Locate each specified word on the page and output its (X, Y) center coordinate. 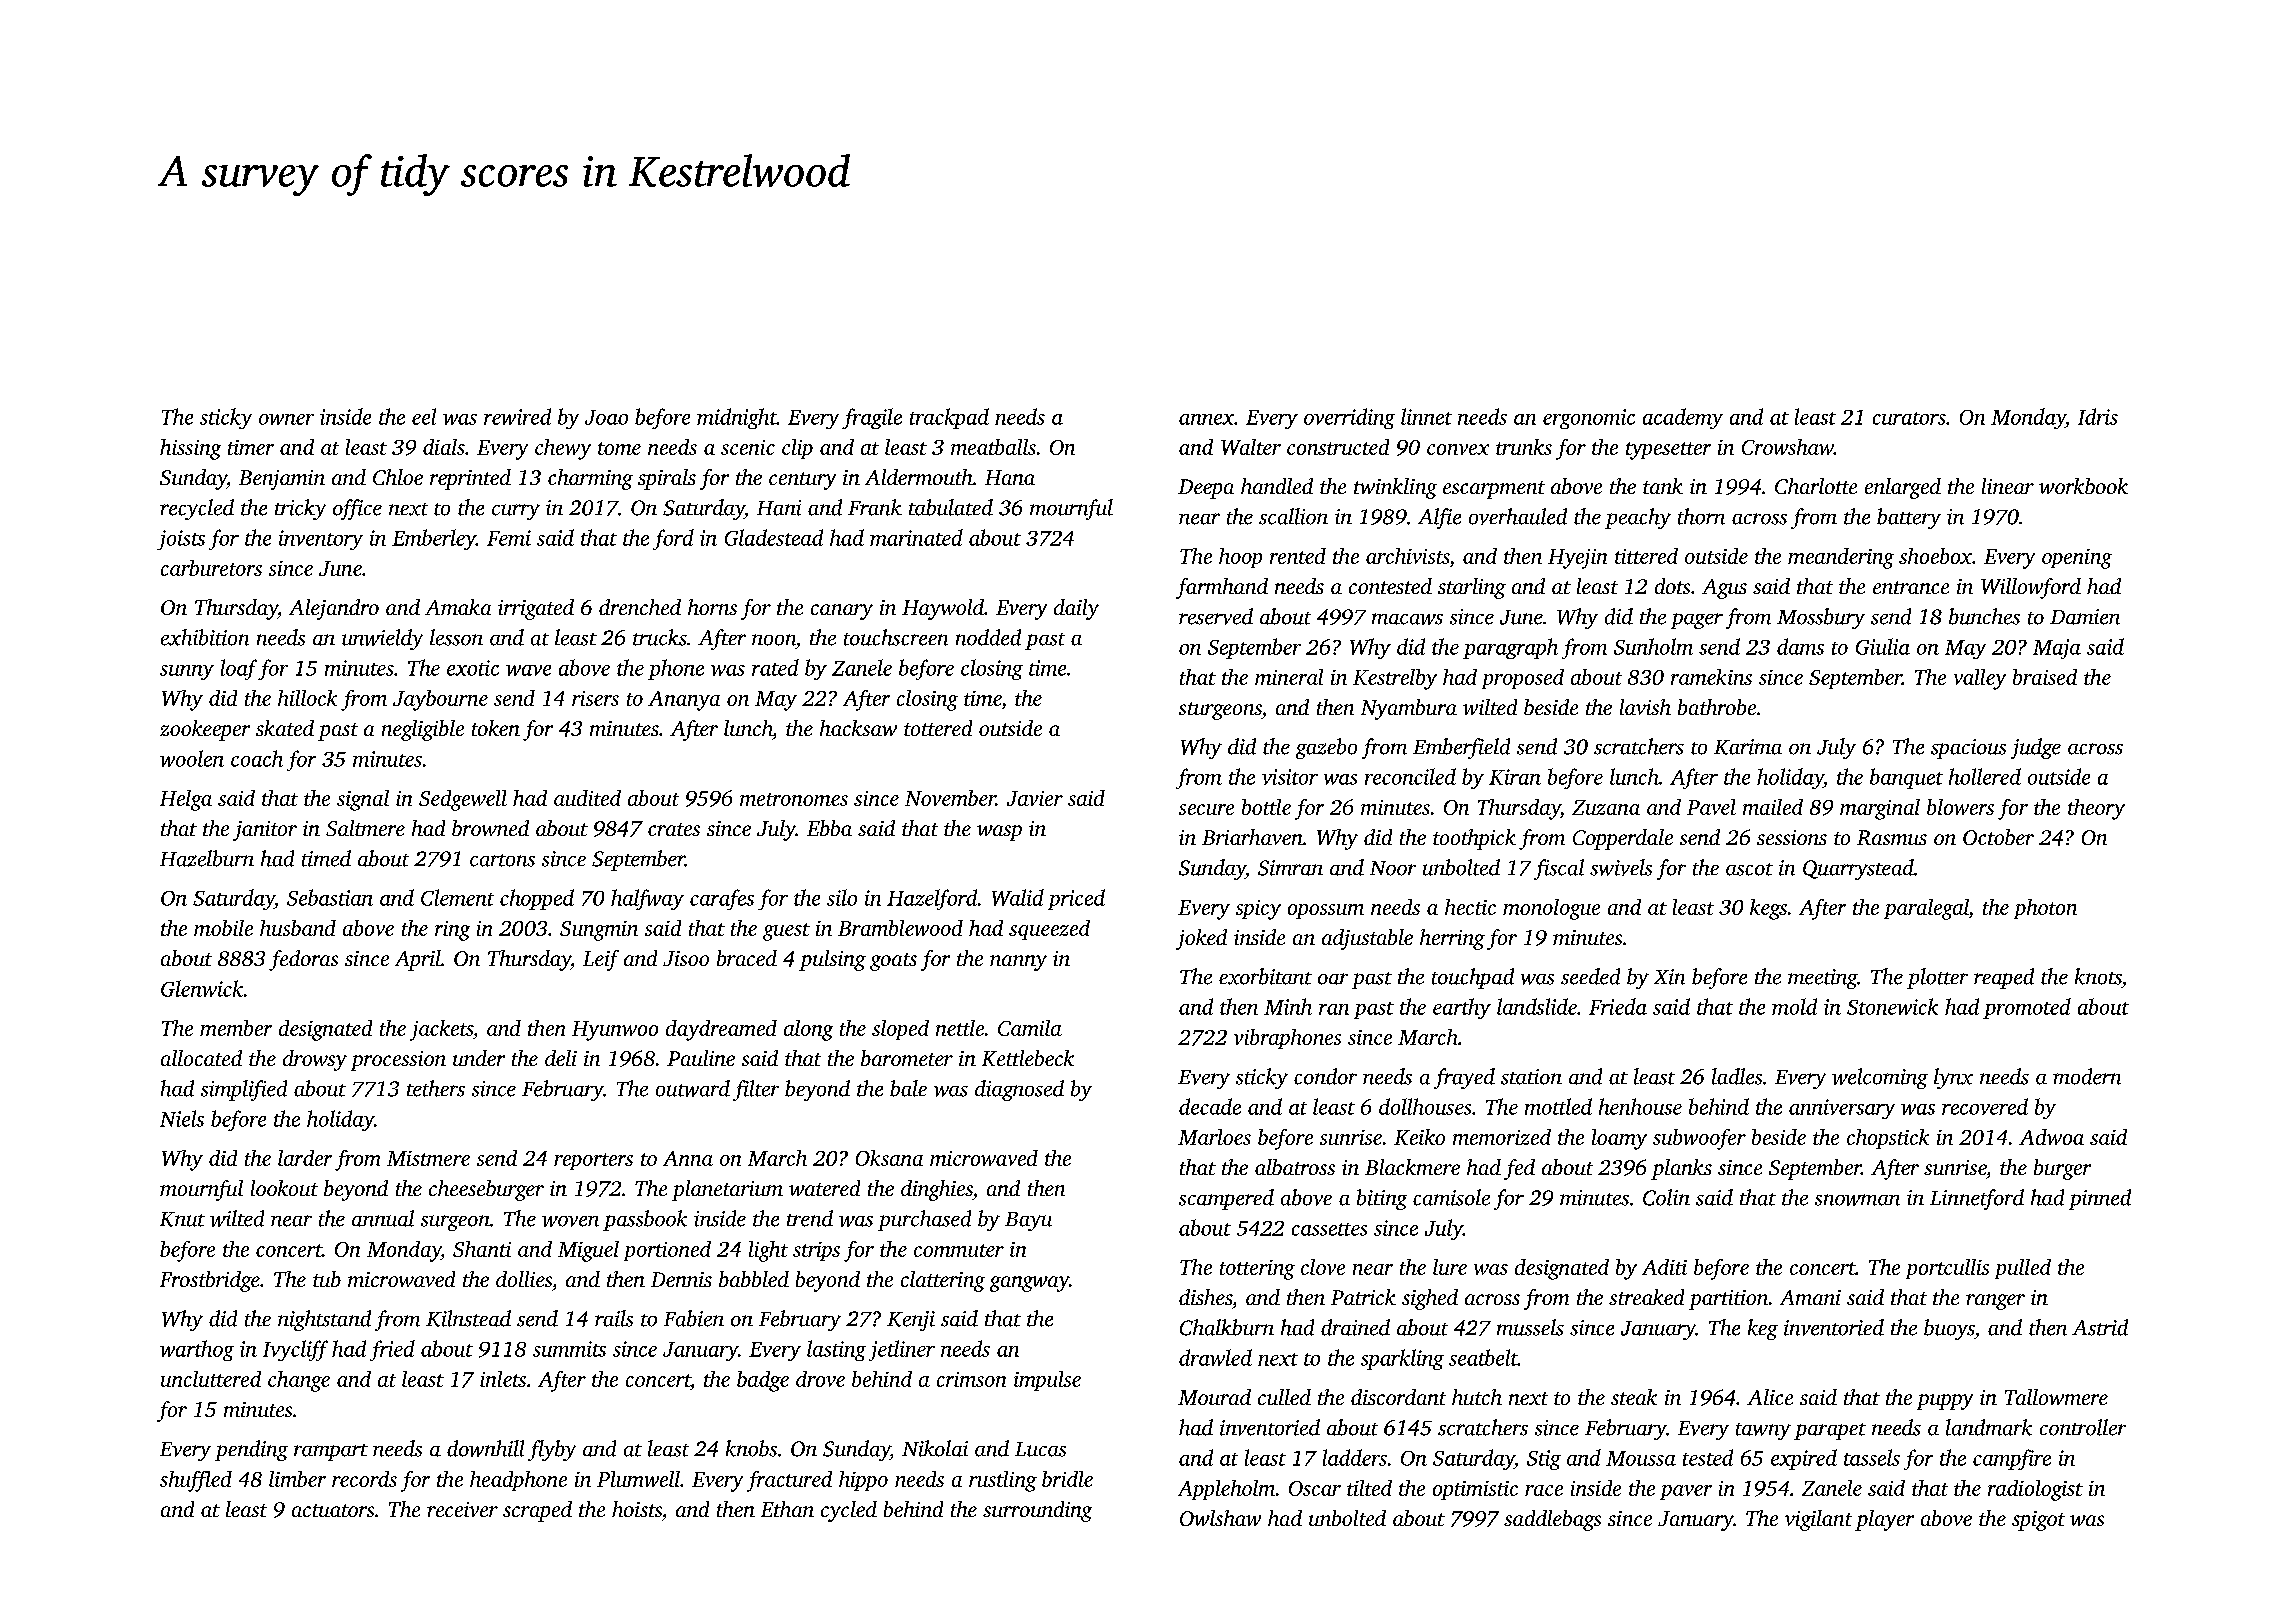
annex (1206, 419)
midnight (737, 418)
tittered (1646, 556)
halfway (647, 899)
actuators (333, 1510)
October (1998, 837)
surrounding (1037, 1511)
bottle (1266, 807)
